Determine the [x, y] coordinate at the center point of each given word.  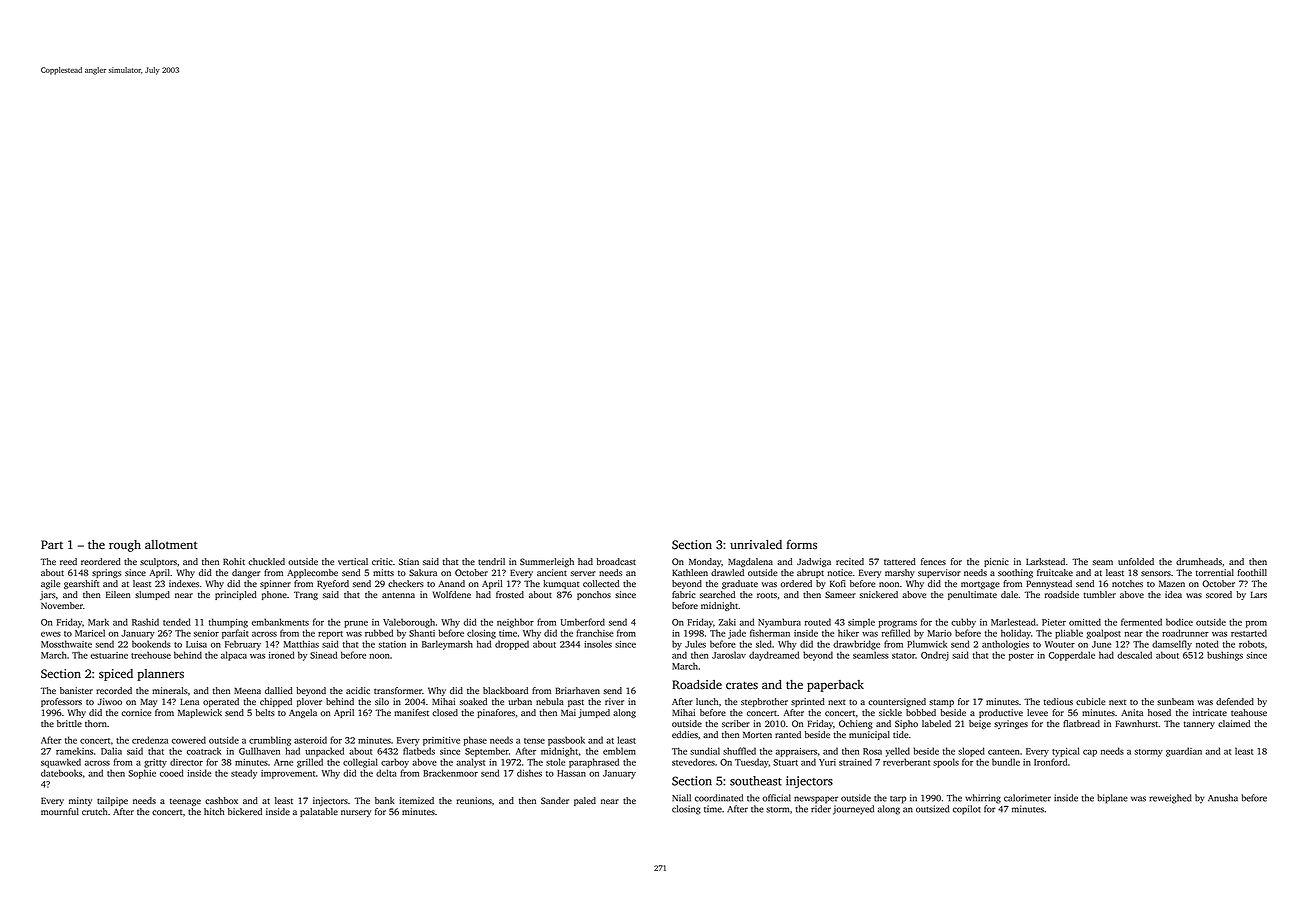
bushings [1225, 656]
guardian [1184, 752]
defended [1235, 701]
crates [742, 685]
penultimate [972, 595]
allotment [171, 545]
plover [309, 702]
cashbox [221, 800]
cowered [189, 740]
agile [50, 584]
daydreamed [774, 656]
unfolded [1136, 561]
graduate [740, 584]
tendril [491, 561]
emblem [619, 751]
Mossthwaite [66, 644]
